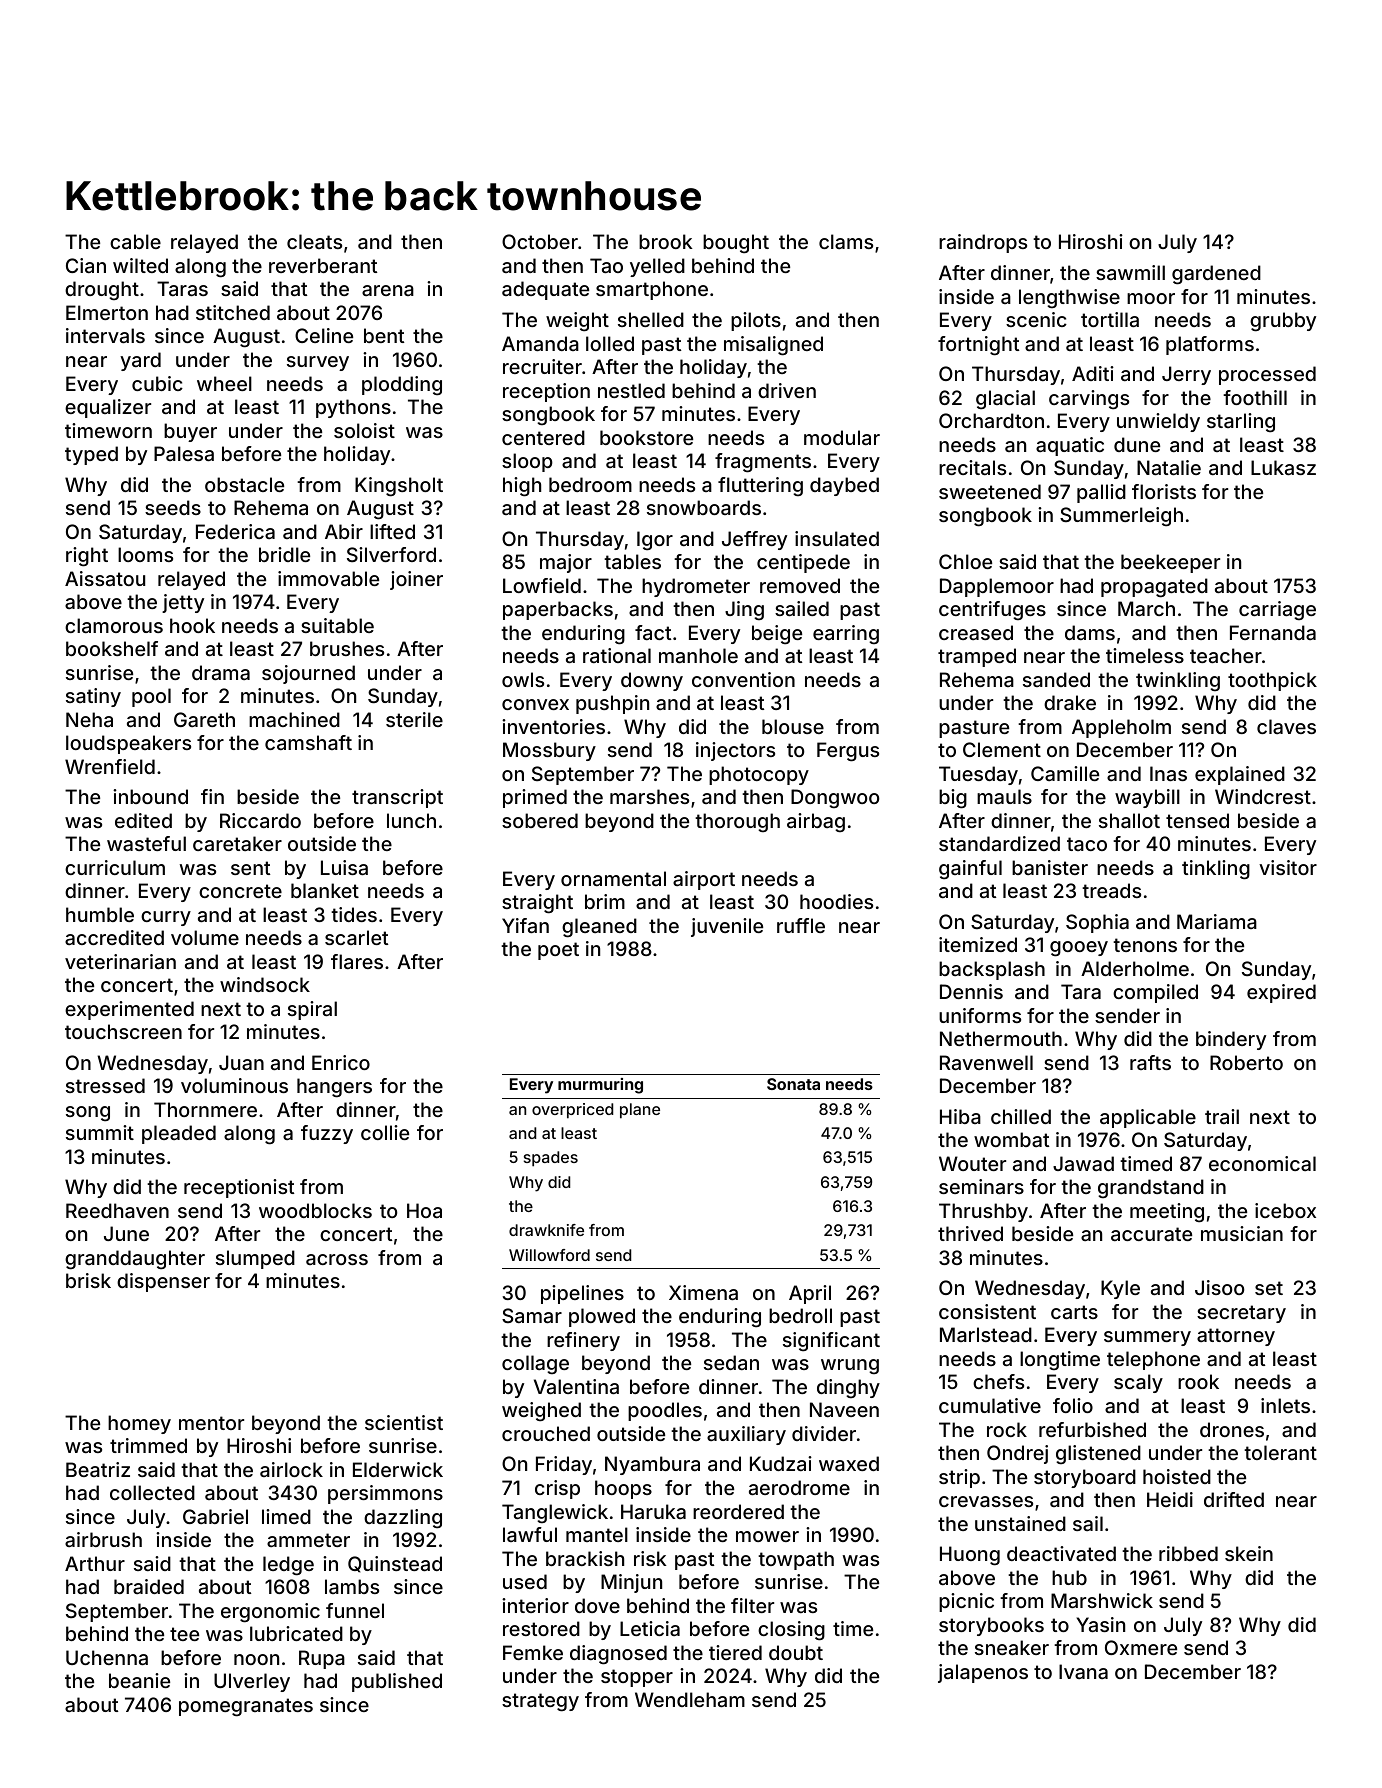 The width and height of the screenshot is (1382, 1788). Describe the element at coordinates (846, 241) in the screenshot. I see `clams` at that location.
